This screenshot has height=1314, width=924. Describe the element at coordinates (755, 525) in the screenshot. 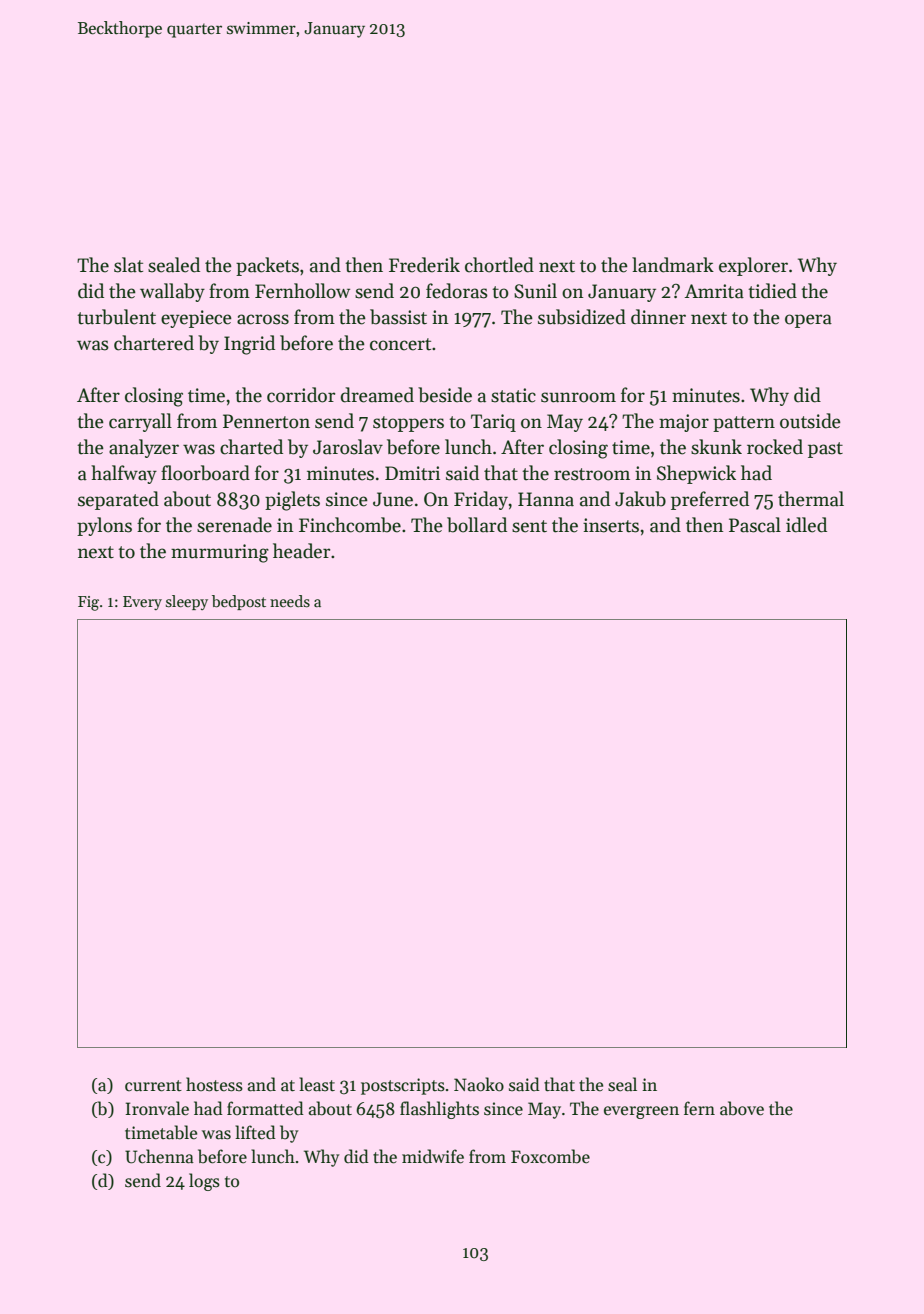

I see `Pascal` at that location.
